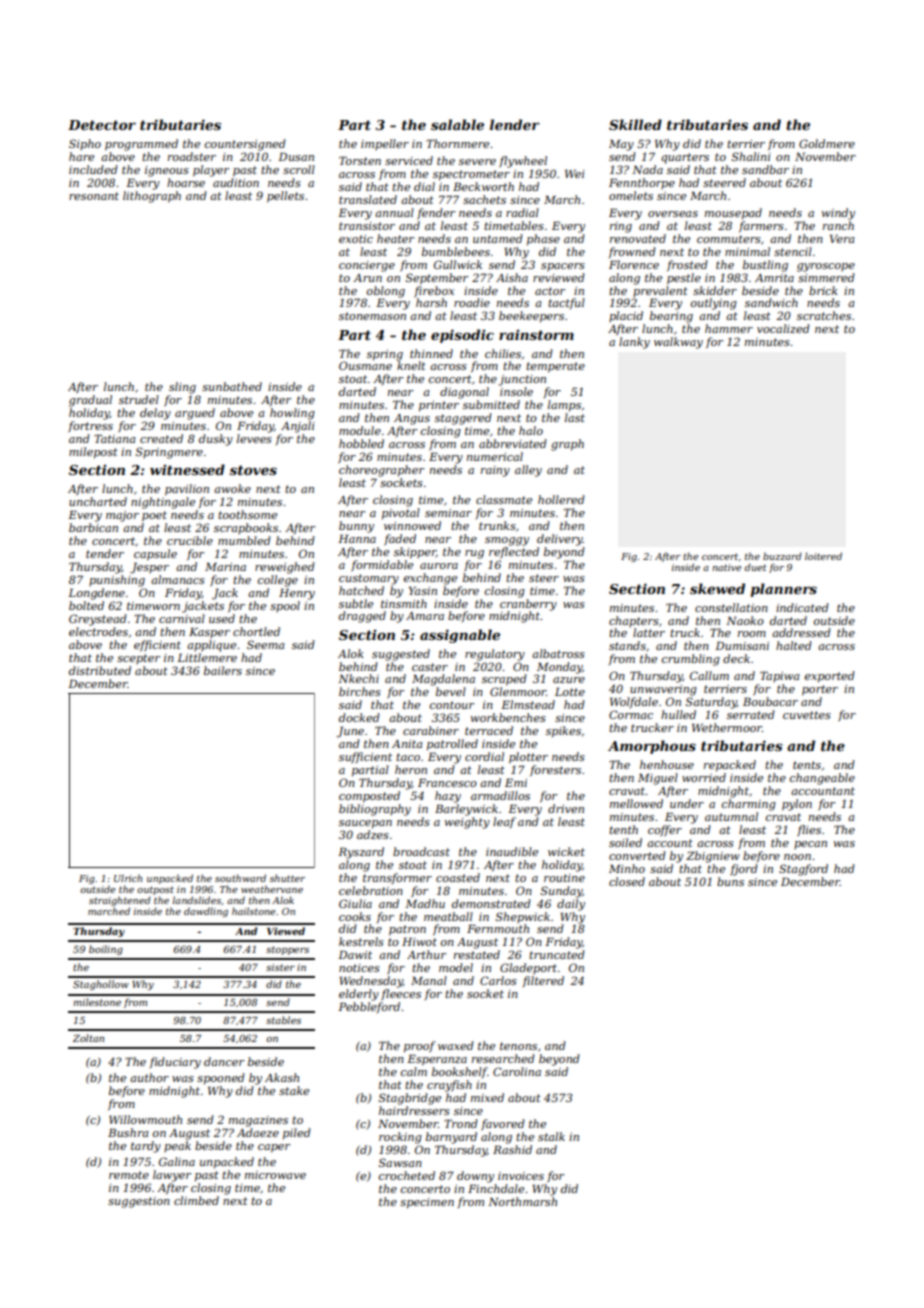 This screenshot has height=1308, width=924. What do you see at coordinates (258, 1121) in the screenshot?
I see `magazines` at bounding box center [258, 1121].
